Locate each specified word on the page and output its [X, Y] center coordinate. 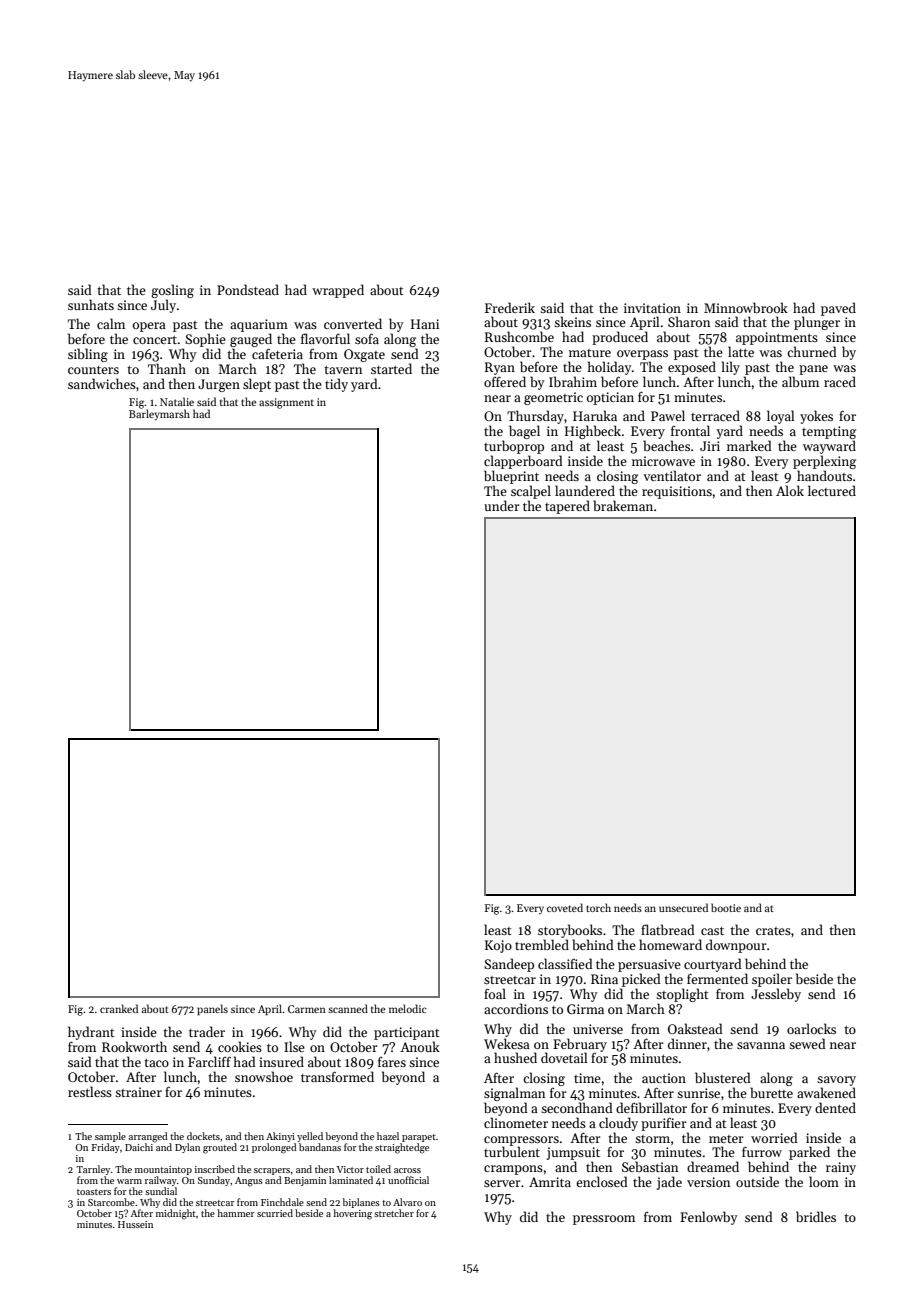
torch [598, 907]
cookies [240, 1046]
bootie [726, 907]
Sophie [205, 340]
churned [812, 351]
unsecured [683, 907]
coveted [565, 907]
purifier [664, 1124]
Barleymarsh [159, 414]
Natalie [177, 401]
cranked [119, 1008]
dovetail [564, 1057]
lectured [832, 490]
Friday [105, 1148]
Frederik [510, 307]
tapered [567, 507]
